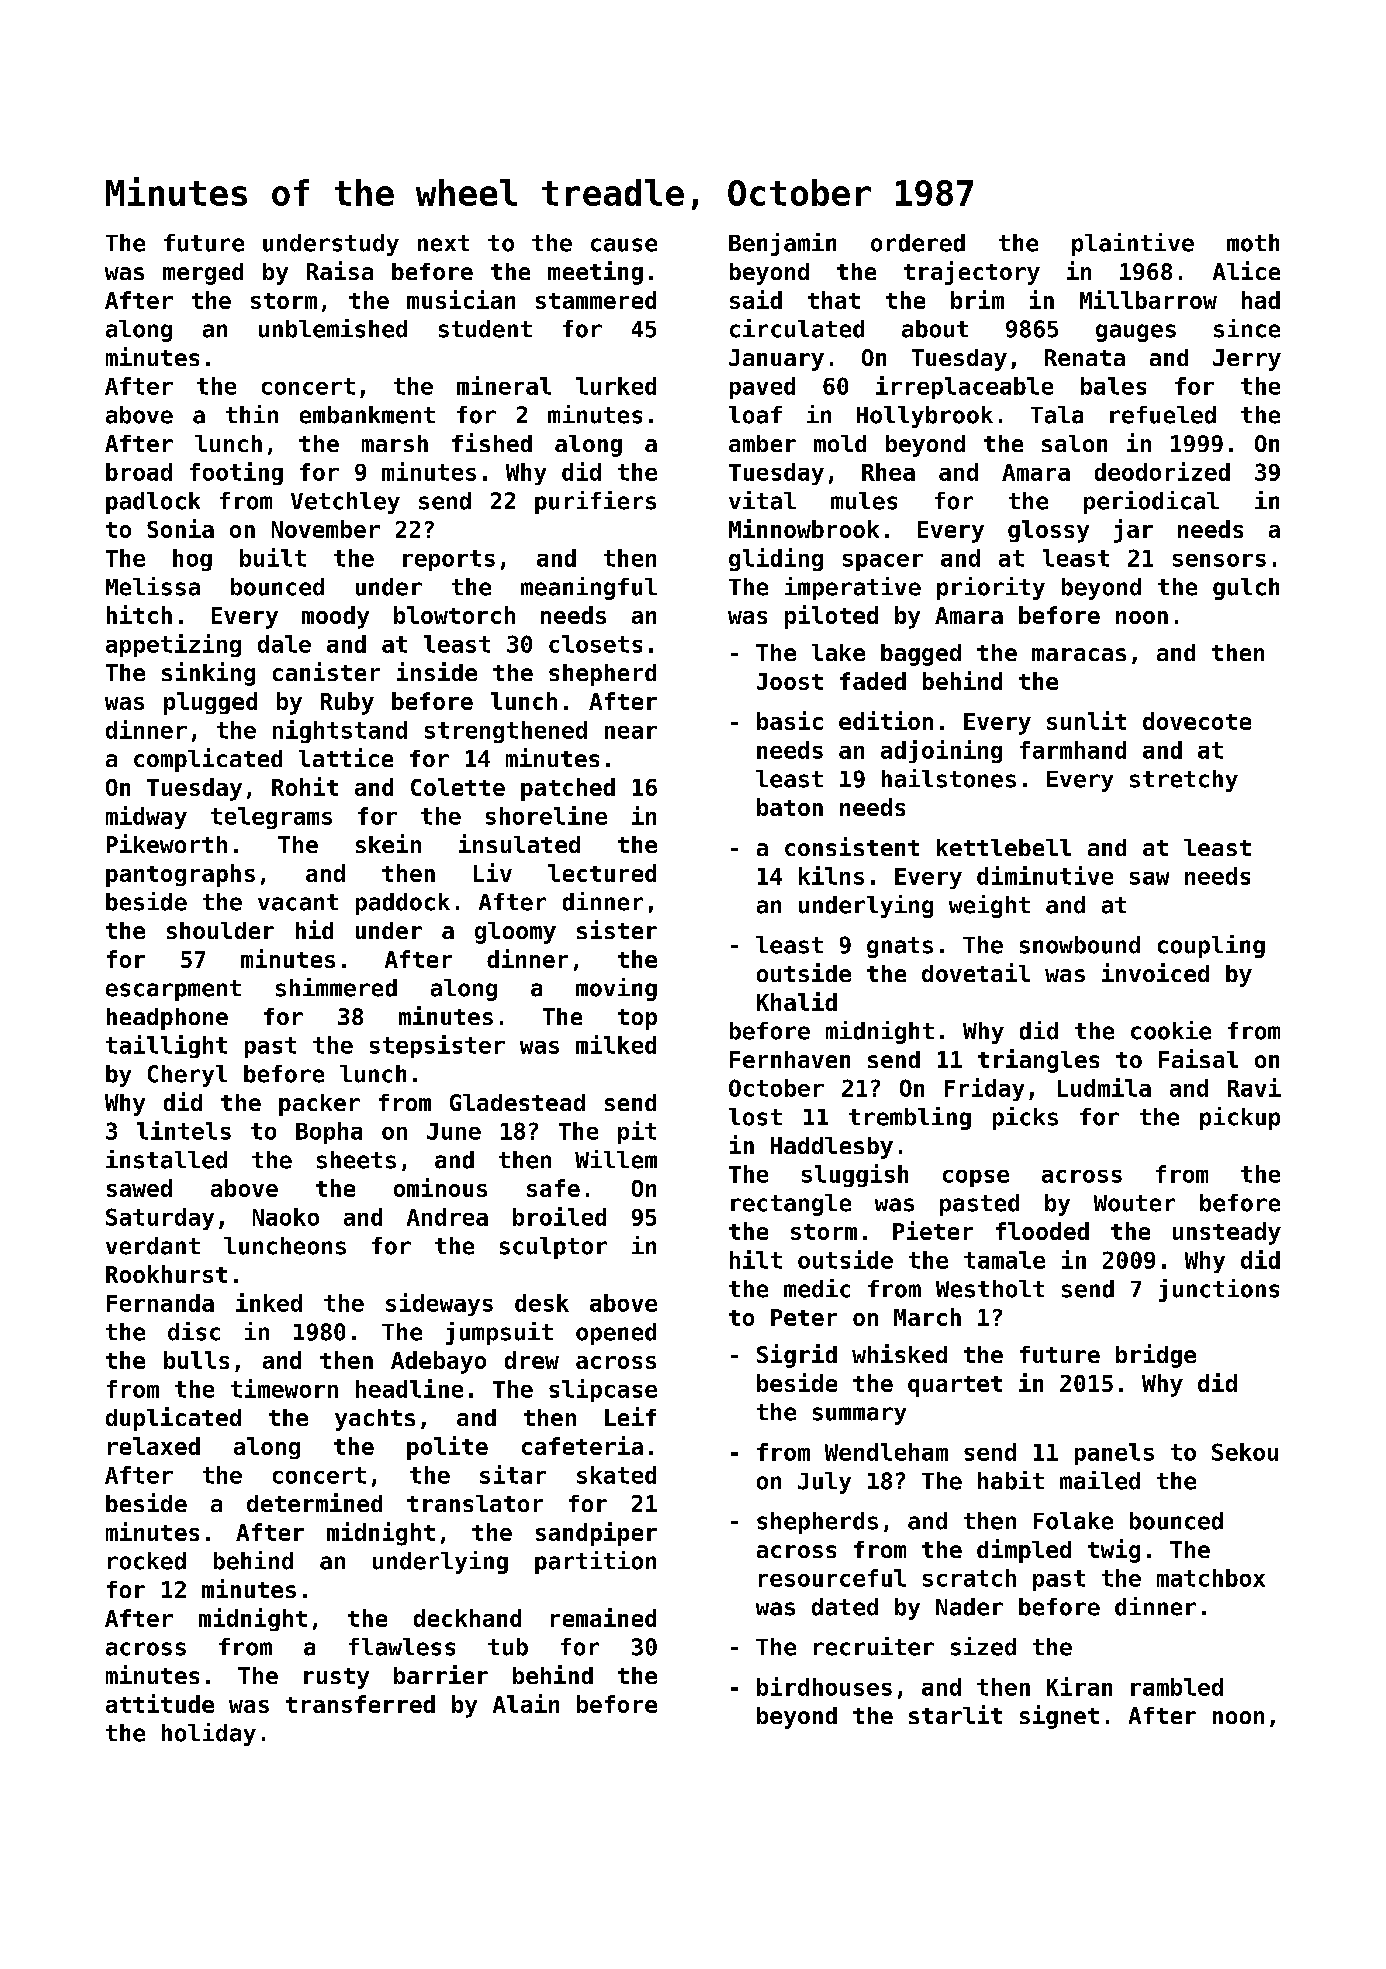  I want to click on November, so click(326, 529).
